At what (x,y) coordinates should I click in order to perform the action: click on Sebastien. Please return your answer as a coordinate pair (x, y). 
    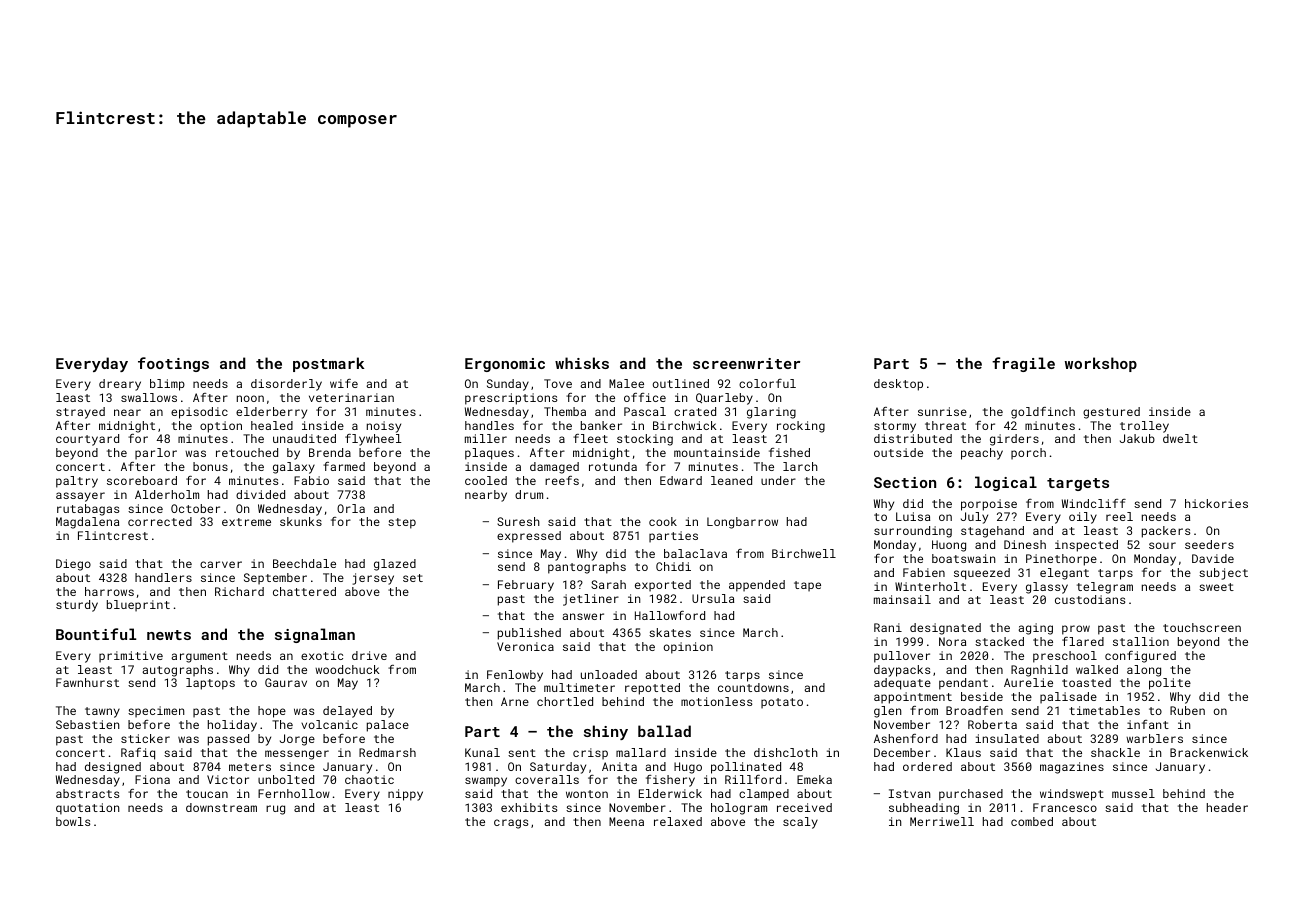
    Looking at the image, I should click on (87, 724).
